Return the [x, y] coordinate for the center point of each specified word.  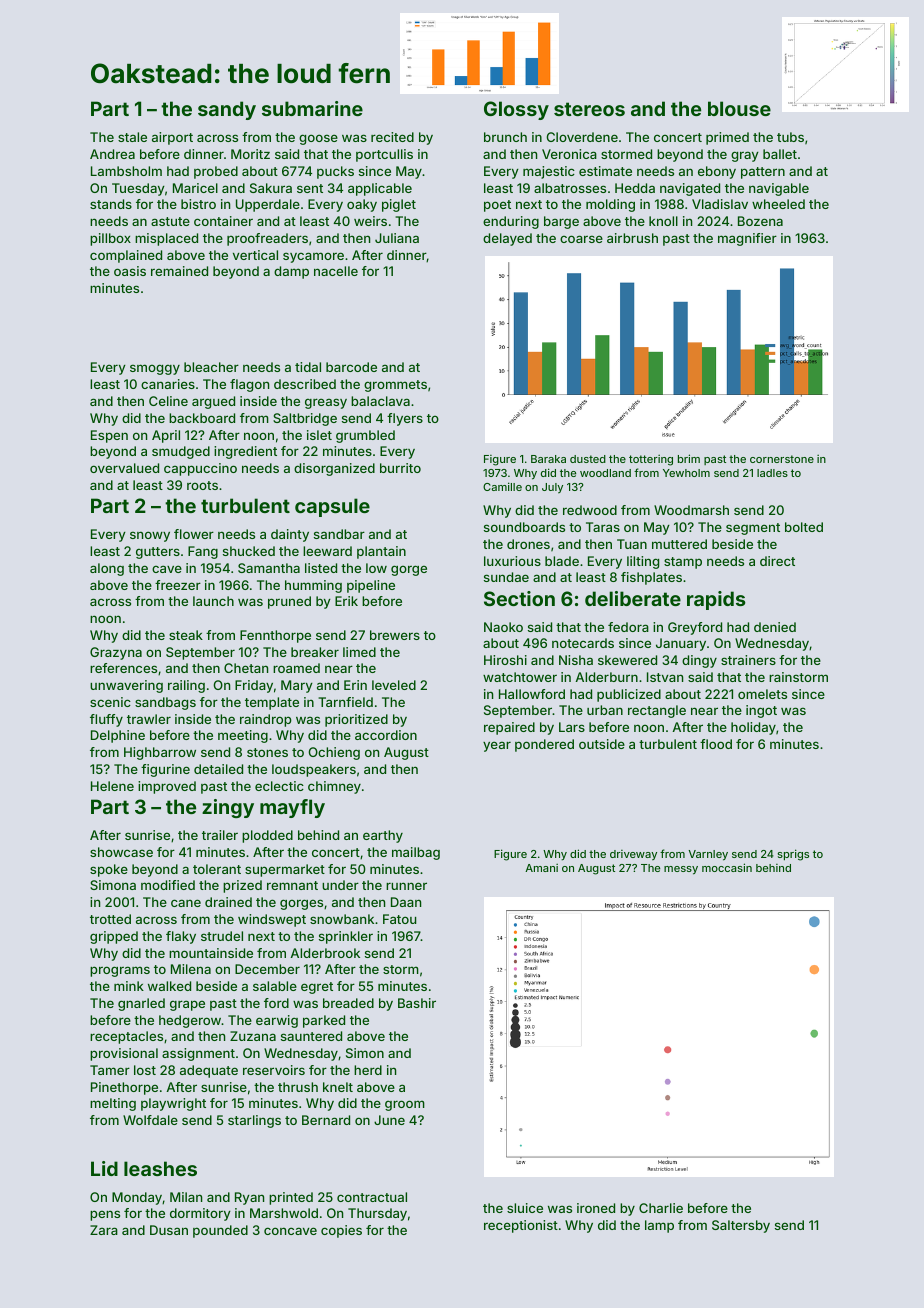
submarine [312, 108]
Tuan [632, 544]
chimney [334, 787]
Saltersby [741, 1226]
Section [519, 598]
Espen [109, 436]
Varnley [708, 855]
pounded [220, 1231]
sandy [227, 110]
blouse [739, 108]
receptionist [521, 1226]
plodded [267, 836]
